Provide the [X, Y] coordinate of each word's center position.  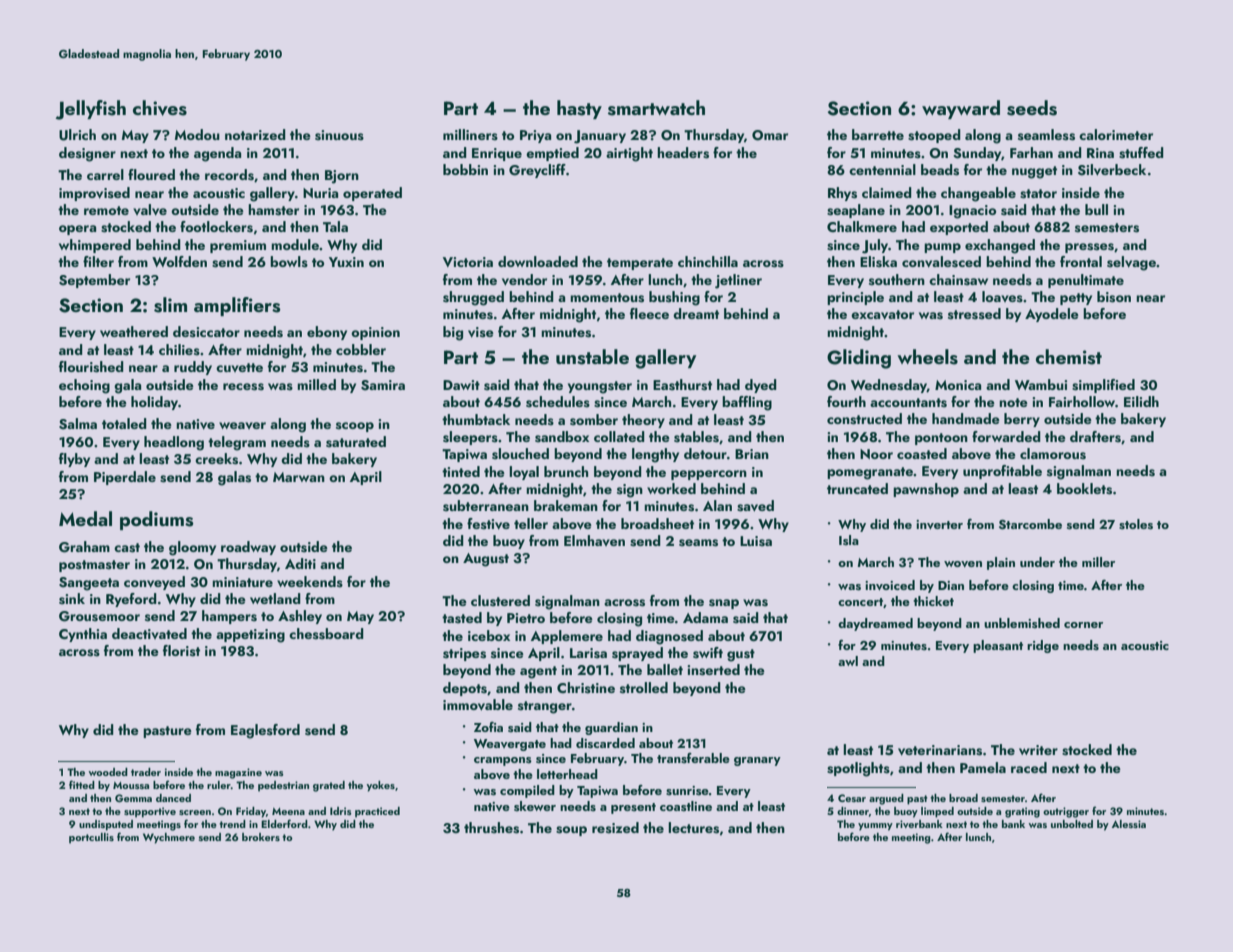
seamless [1046, 135]
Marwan [299, 477]
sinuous [339, 135]
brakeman [566, 505]
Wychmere [169, 838]
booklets [1084, 489]
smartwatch [656, 108]
